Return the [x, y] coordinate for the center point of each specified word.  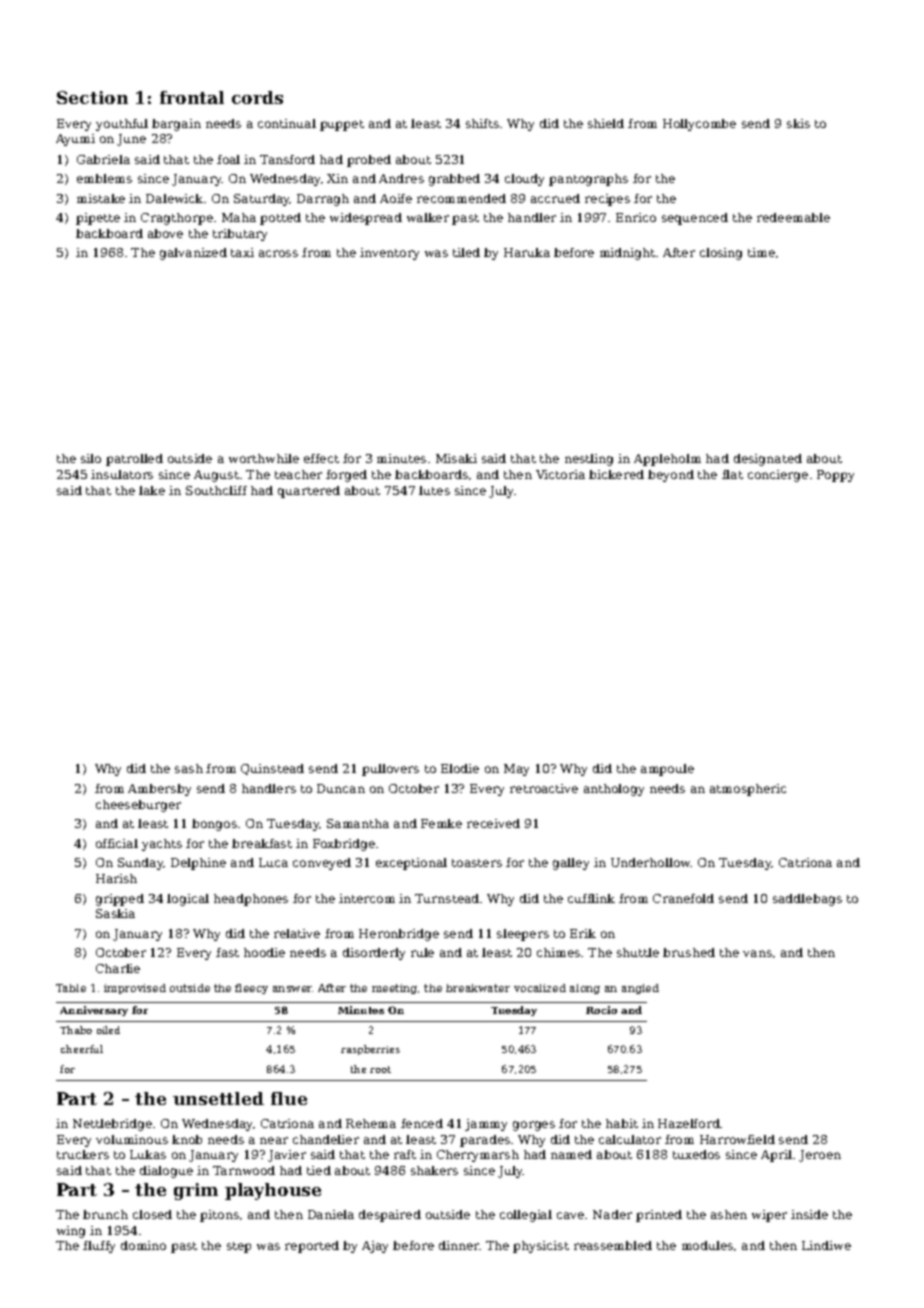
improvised [135, 989]
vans [757, 953]
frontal [192, 97]
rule [422, 952]
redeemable [793, 217]
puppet [342, 125]
